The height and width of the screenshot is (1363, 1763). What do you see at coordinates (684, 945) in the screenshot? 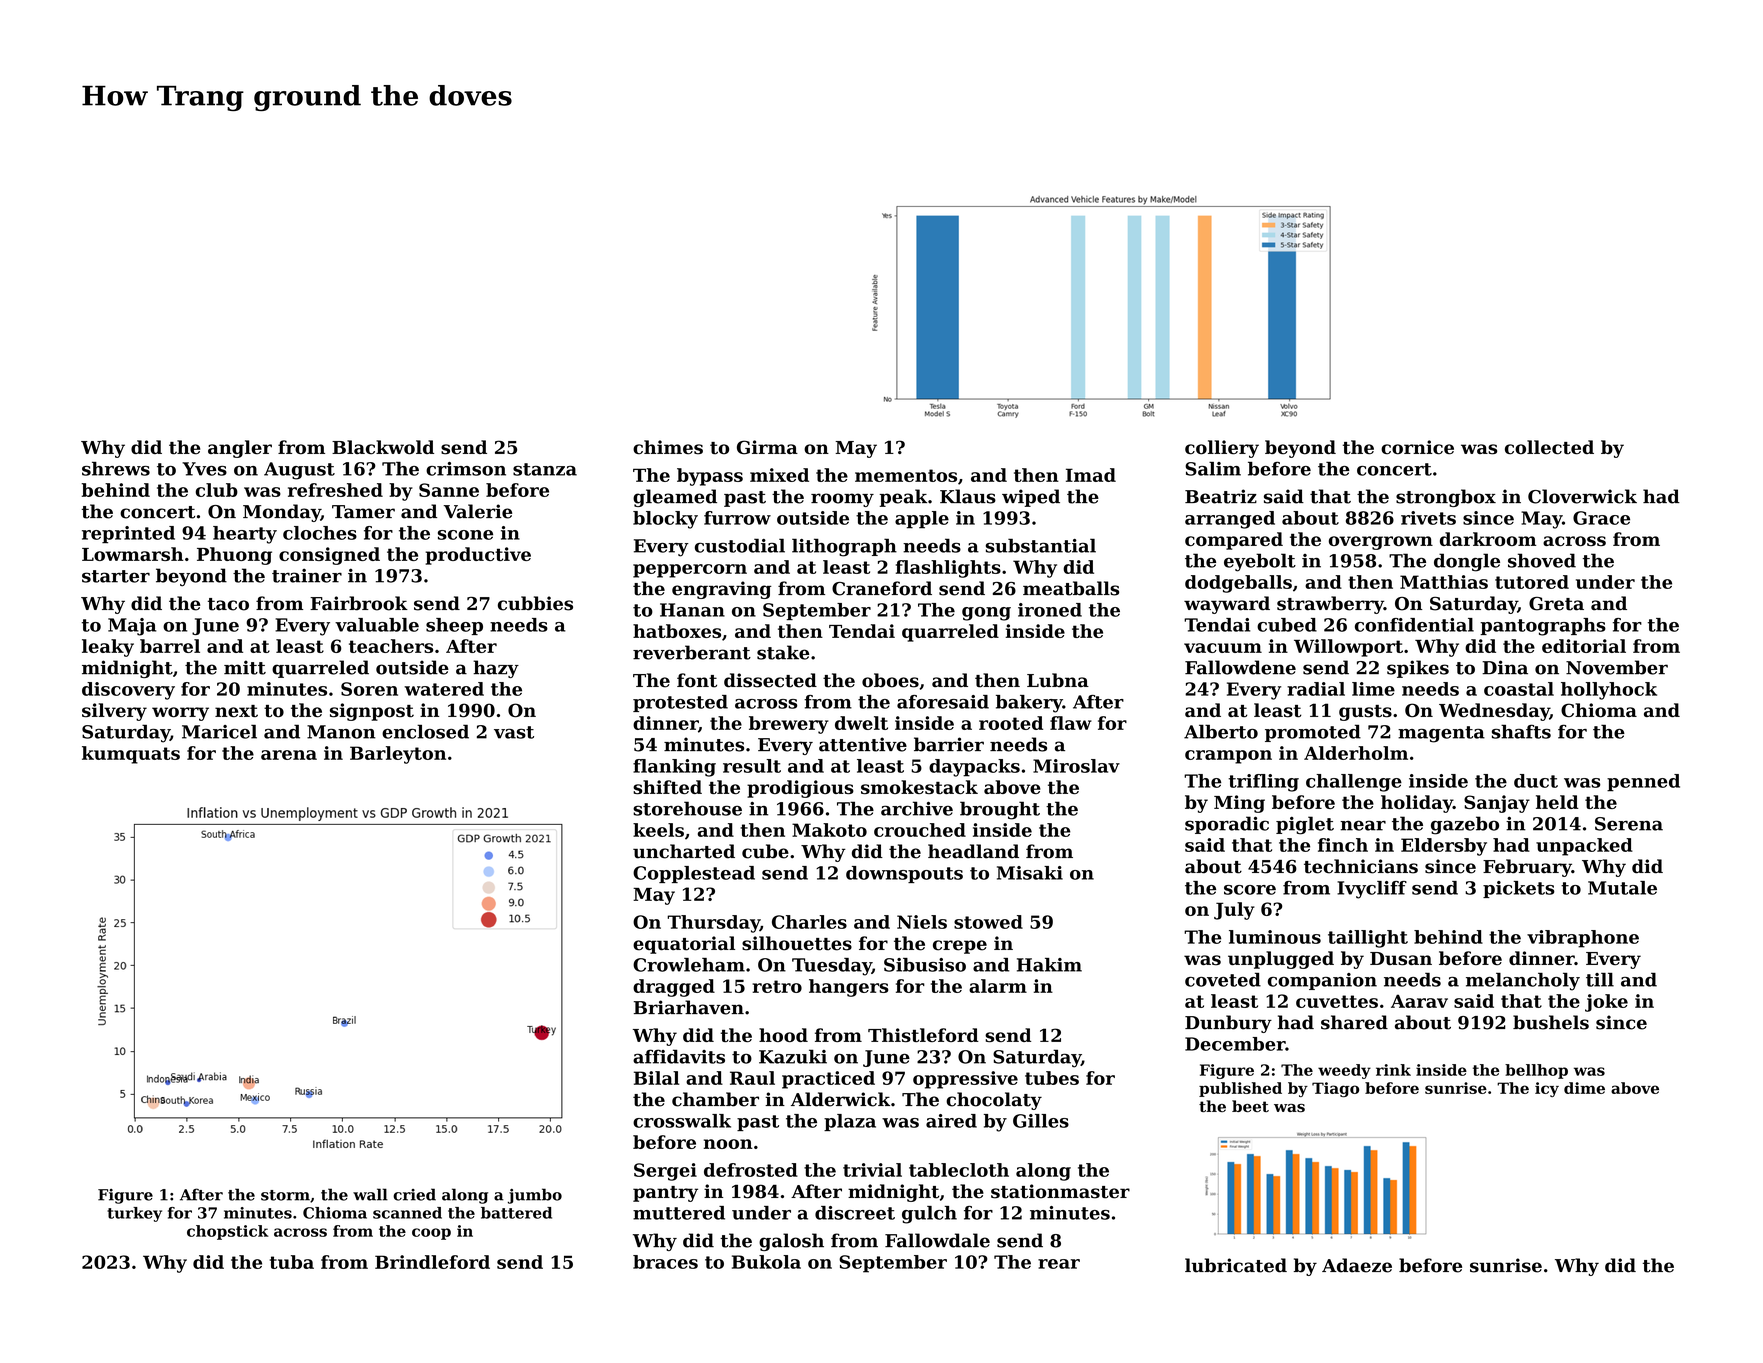
I see `equatorial` at bounding box center [684, 945].
